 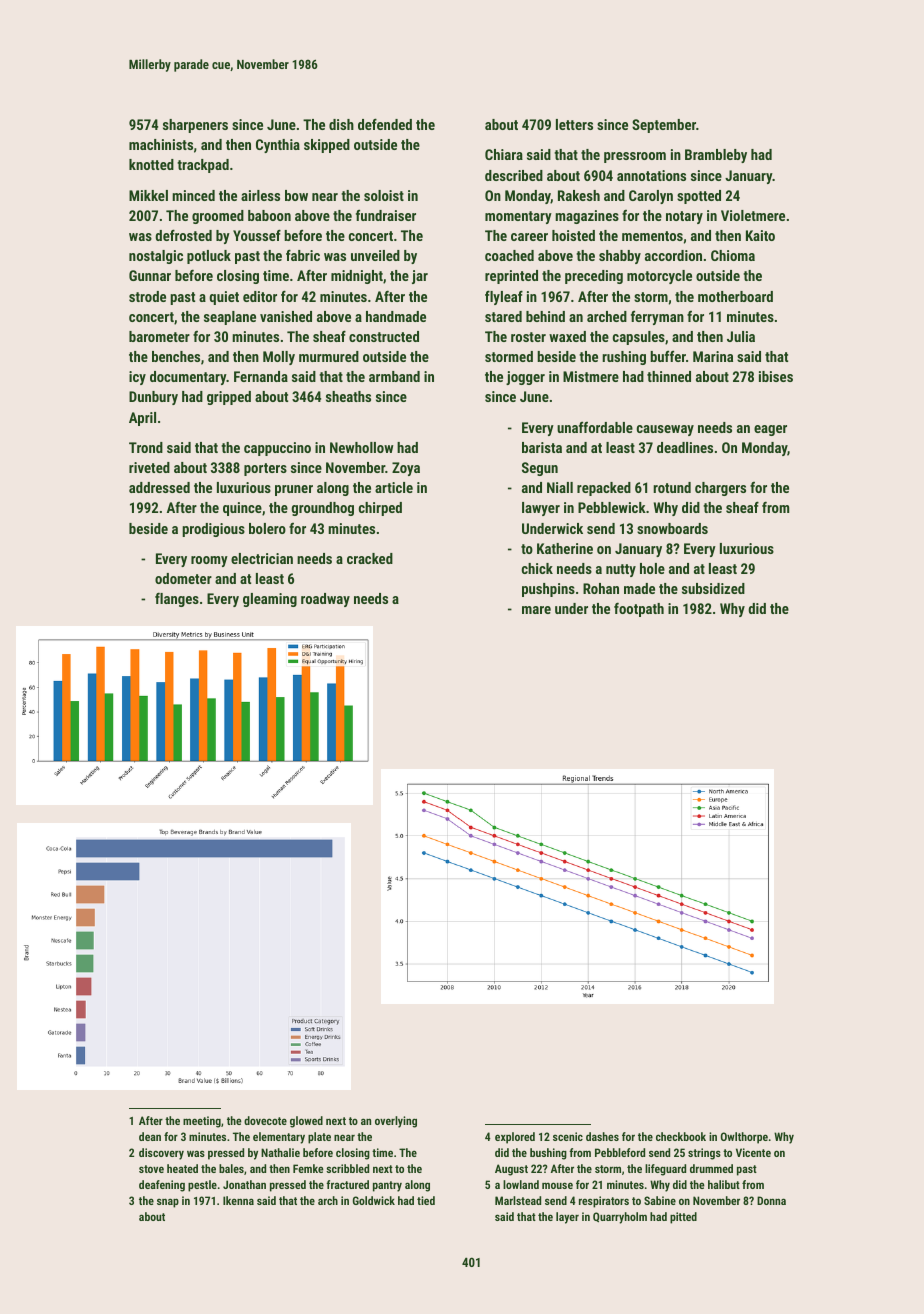 What do you see at coordinates (380, 509) in the page?
I see `chirped` at bounding box center [380, 509].
